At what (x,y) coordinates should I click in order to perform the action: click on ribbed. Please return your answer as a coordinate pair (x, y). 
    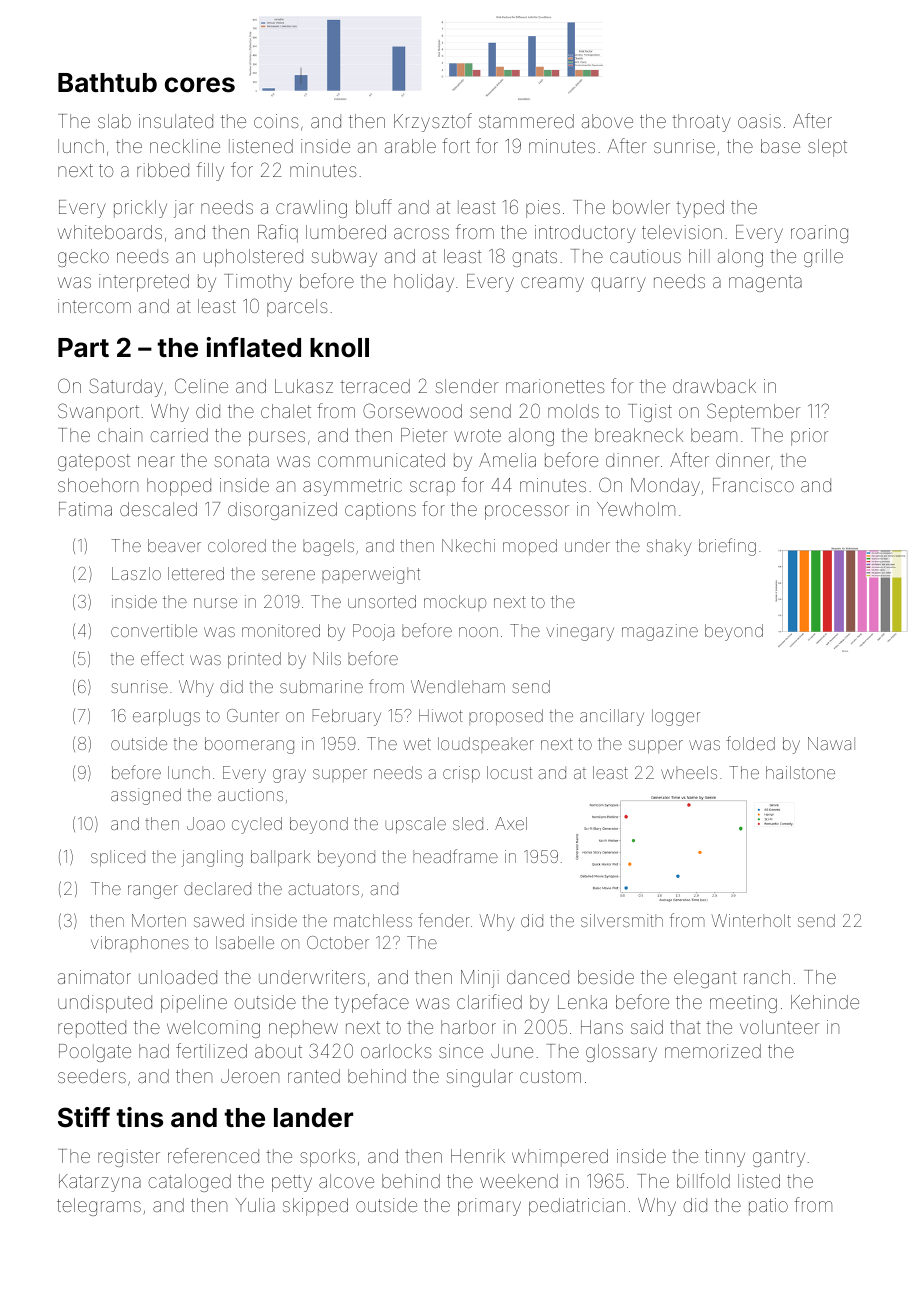
    Looking at the image, I should click on (163, 170).
